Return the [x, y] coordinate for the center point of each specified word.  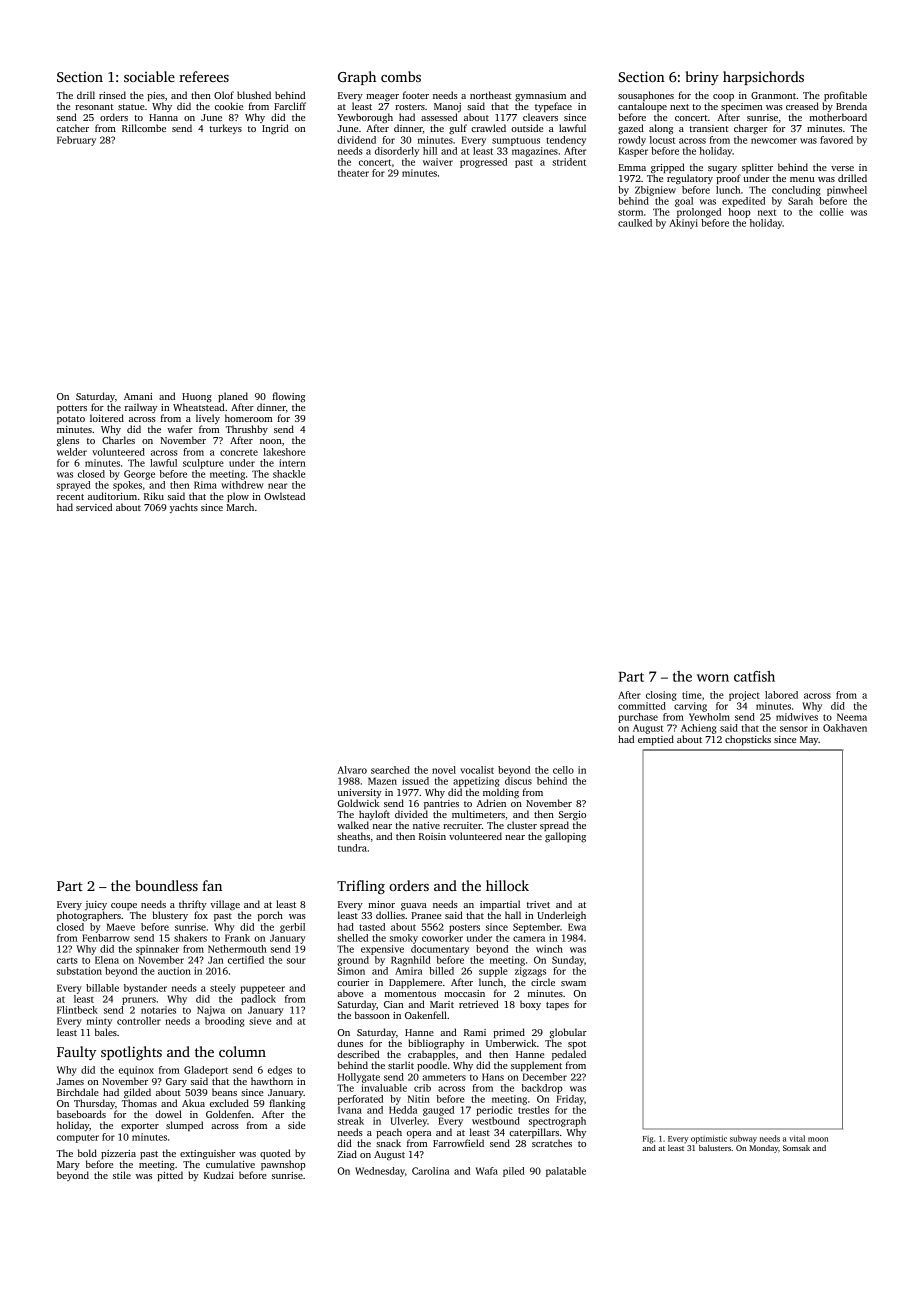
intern [292, 463]
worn [713, 678]
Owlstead [284, 496]
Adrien [491, 803]
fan [212, 885]
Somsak [796, 1148]
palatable [566, 1172]
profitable [845, 96]
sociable [149, 76]
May [809, 740]
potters [72, 409]
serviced [94, 507]
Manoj [447, 107]
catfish [754, 676]
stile [122, 1175]
